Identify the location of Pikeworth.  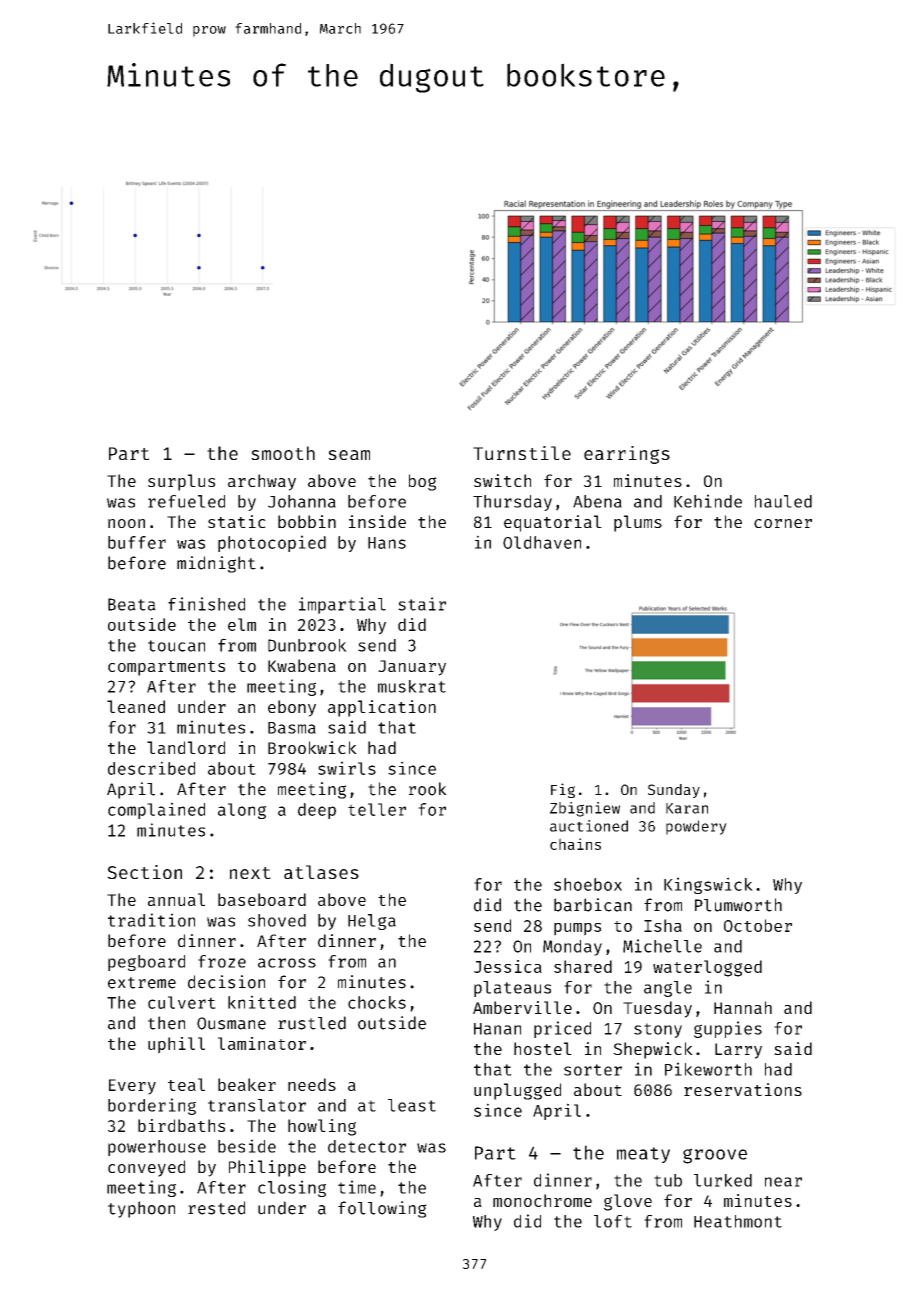
(708, 1069).
